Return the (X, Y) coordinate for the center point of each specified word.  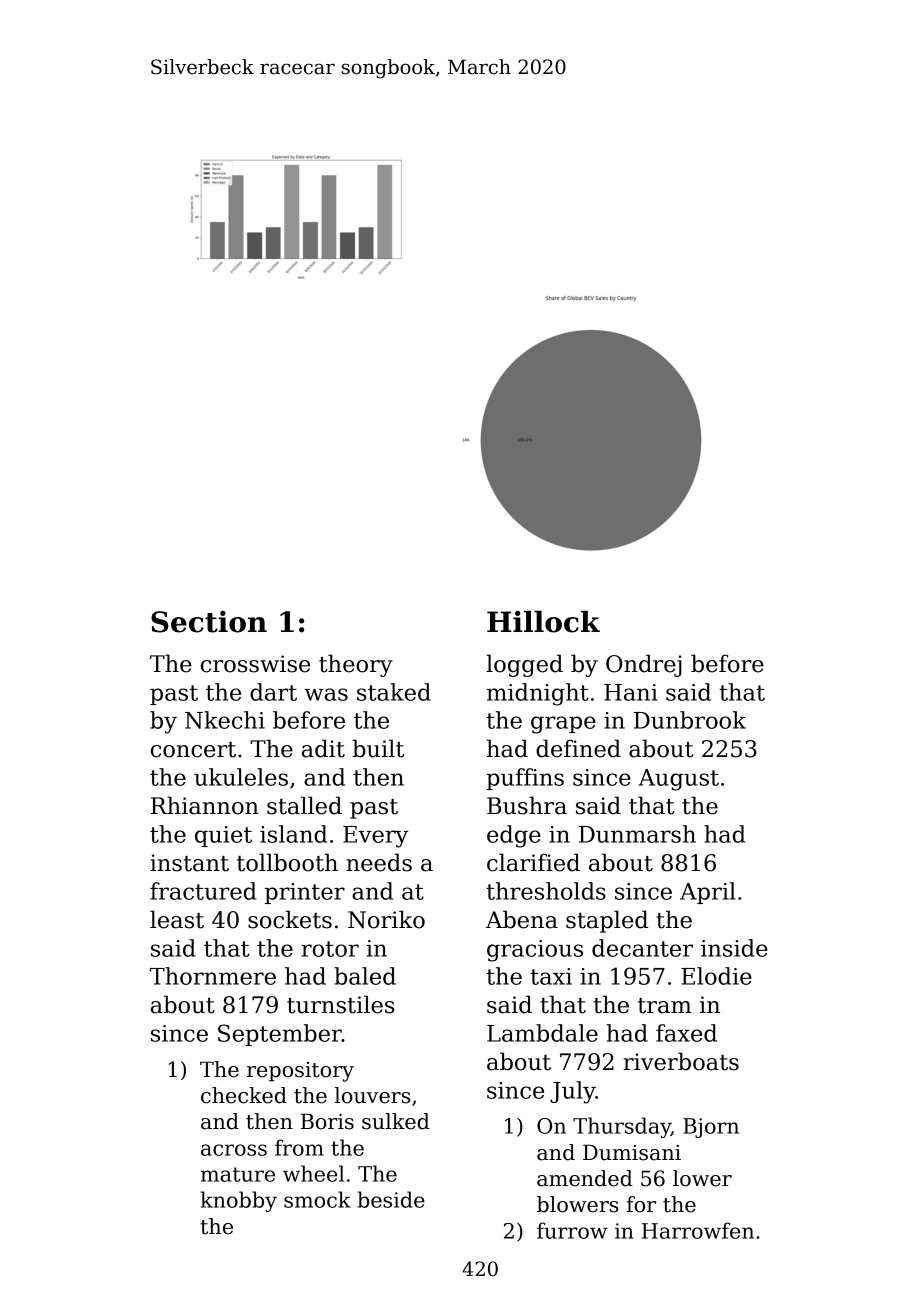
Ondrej (644, 665)
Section (209, 622)
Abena (522, 919)
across (234, 1150)
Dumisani (632, 1152)
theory (356, 665)
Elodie (716, 976)
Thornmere (213, 976)
